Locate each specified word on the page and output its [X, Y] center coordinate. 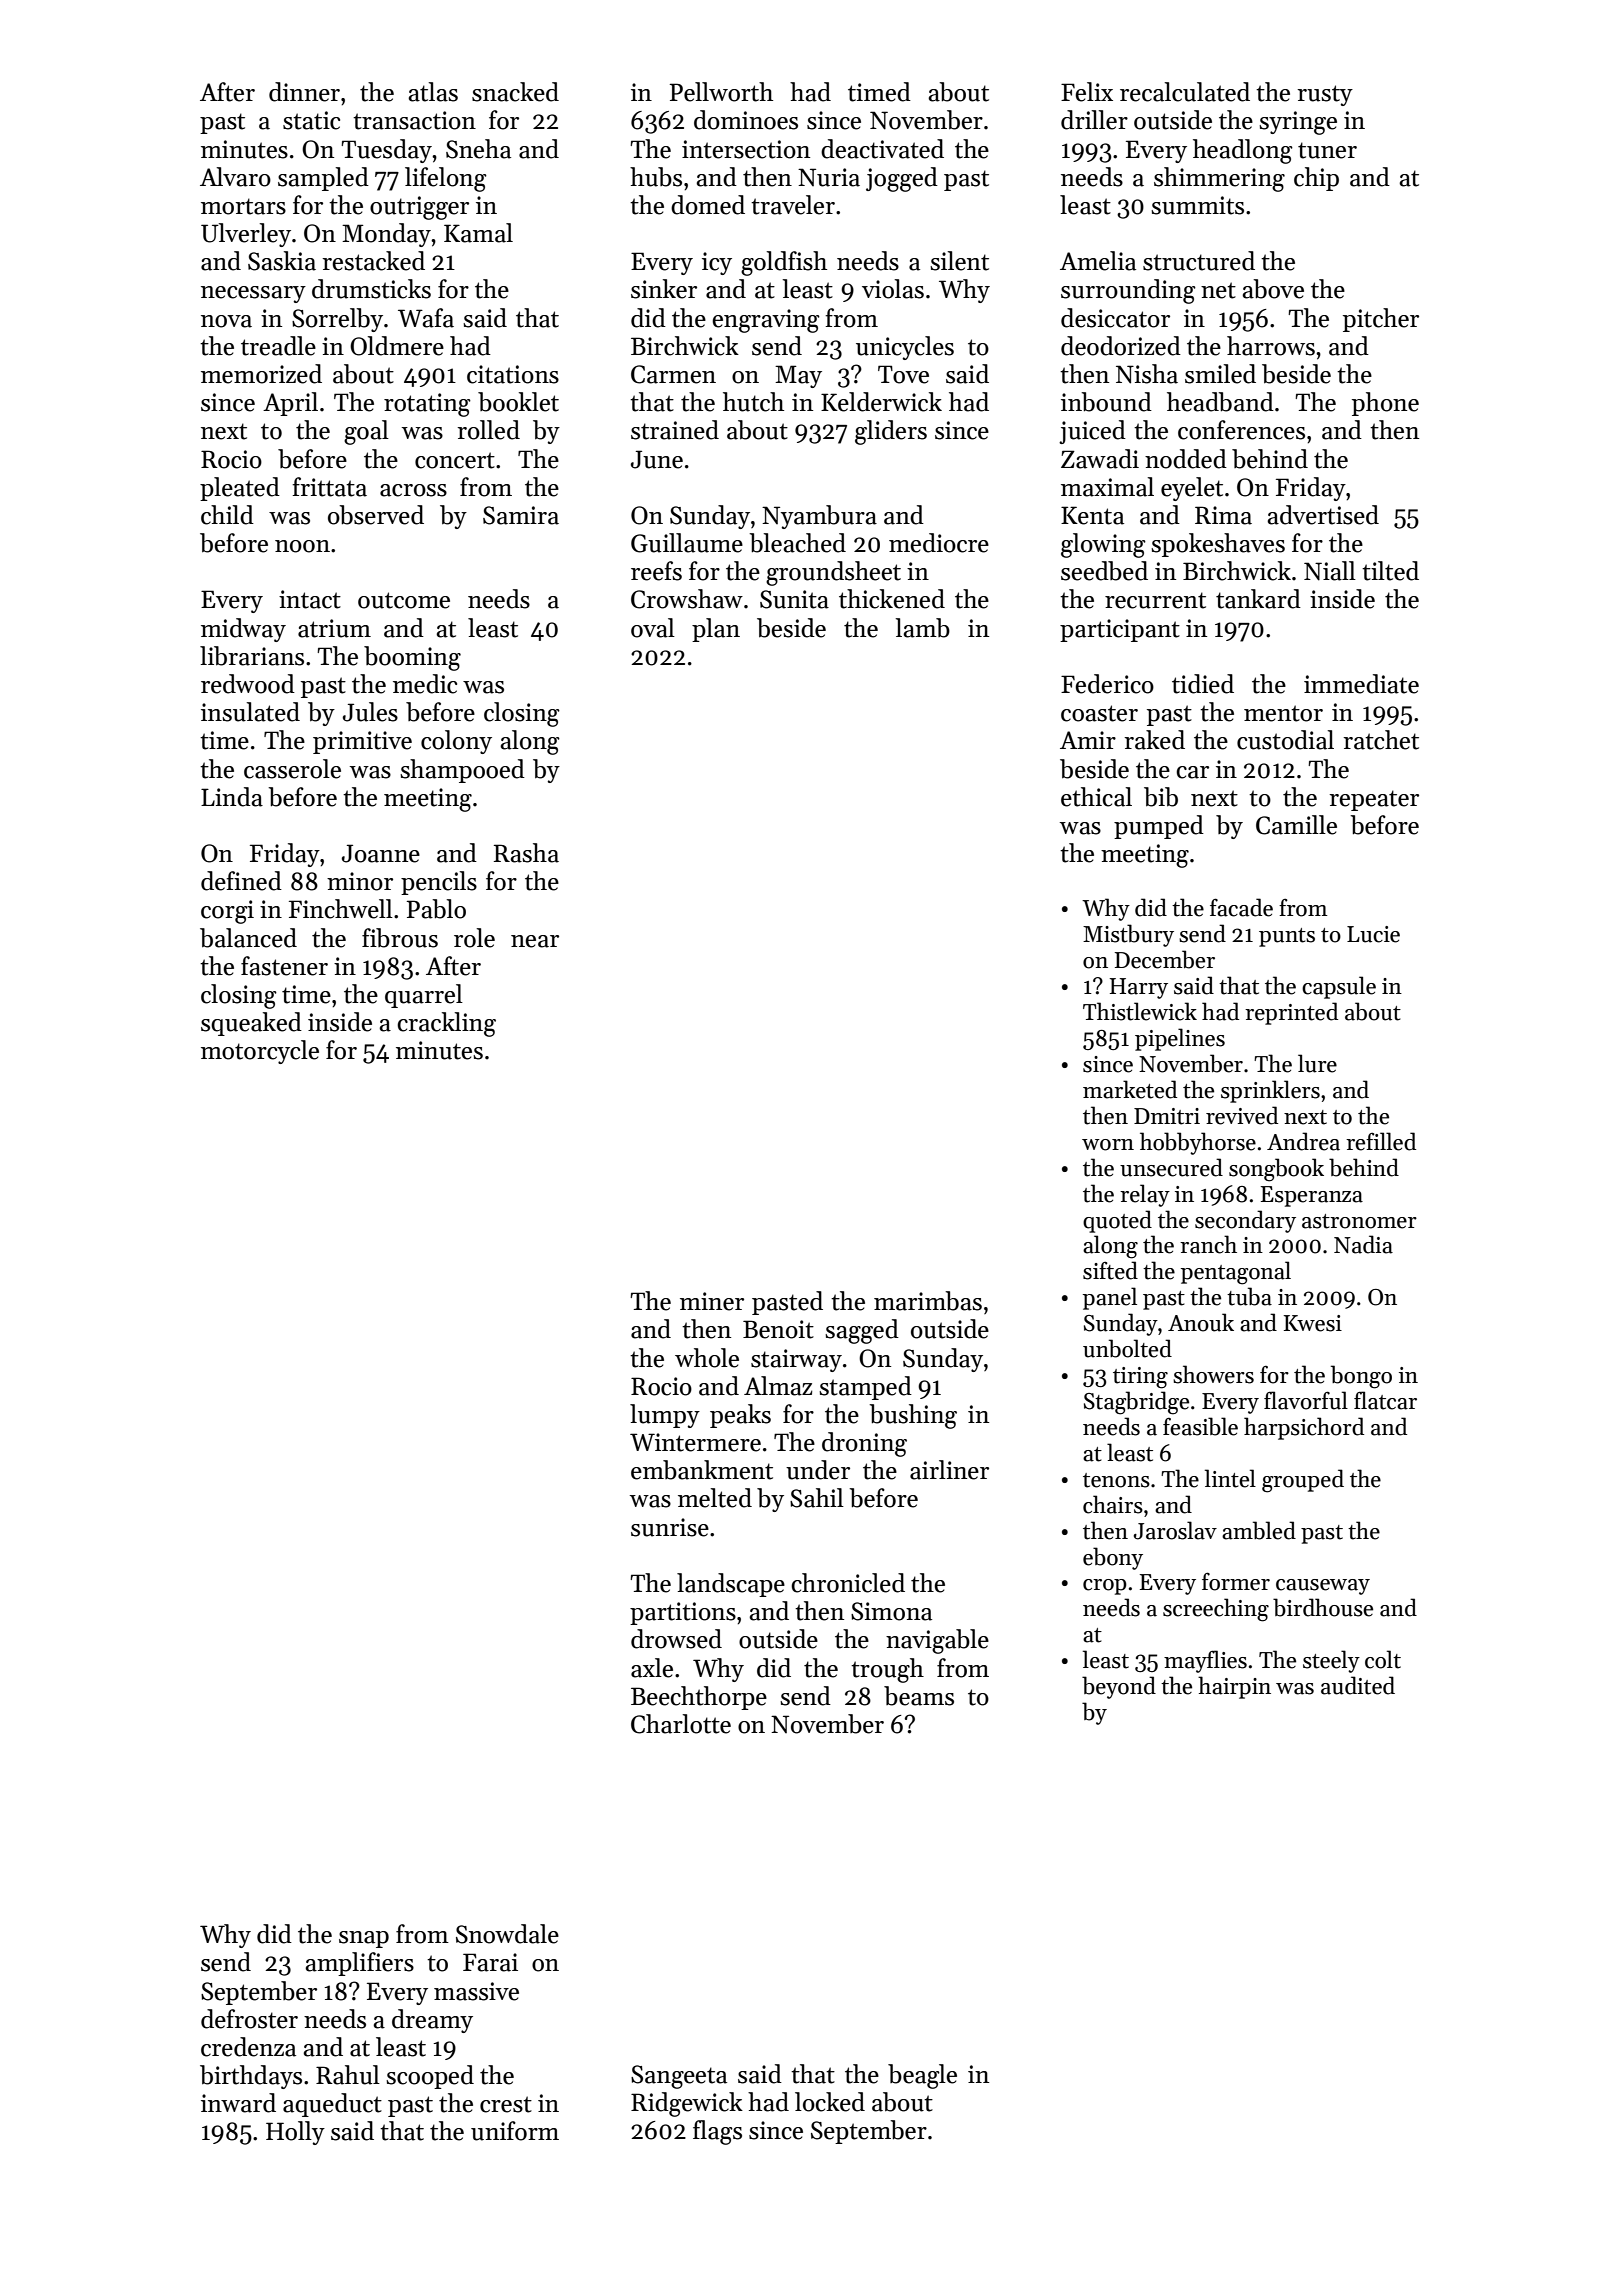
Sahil [817, 1498]
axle [652, 1668]
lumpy [665, 1416]
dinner [304, 92]
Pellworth [721, 92]
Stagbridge [1136, 1403]
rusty [1325, 95]
